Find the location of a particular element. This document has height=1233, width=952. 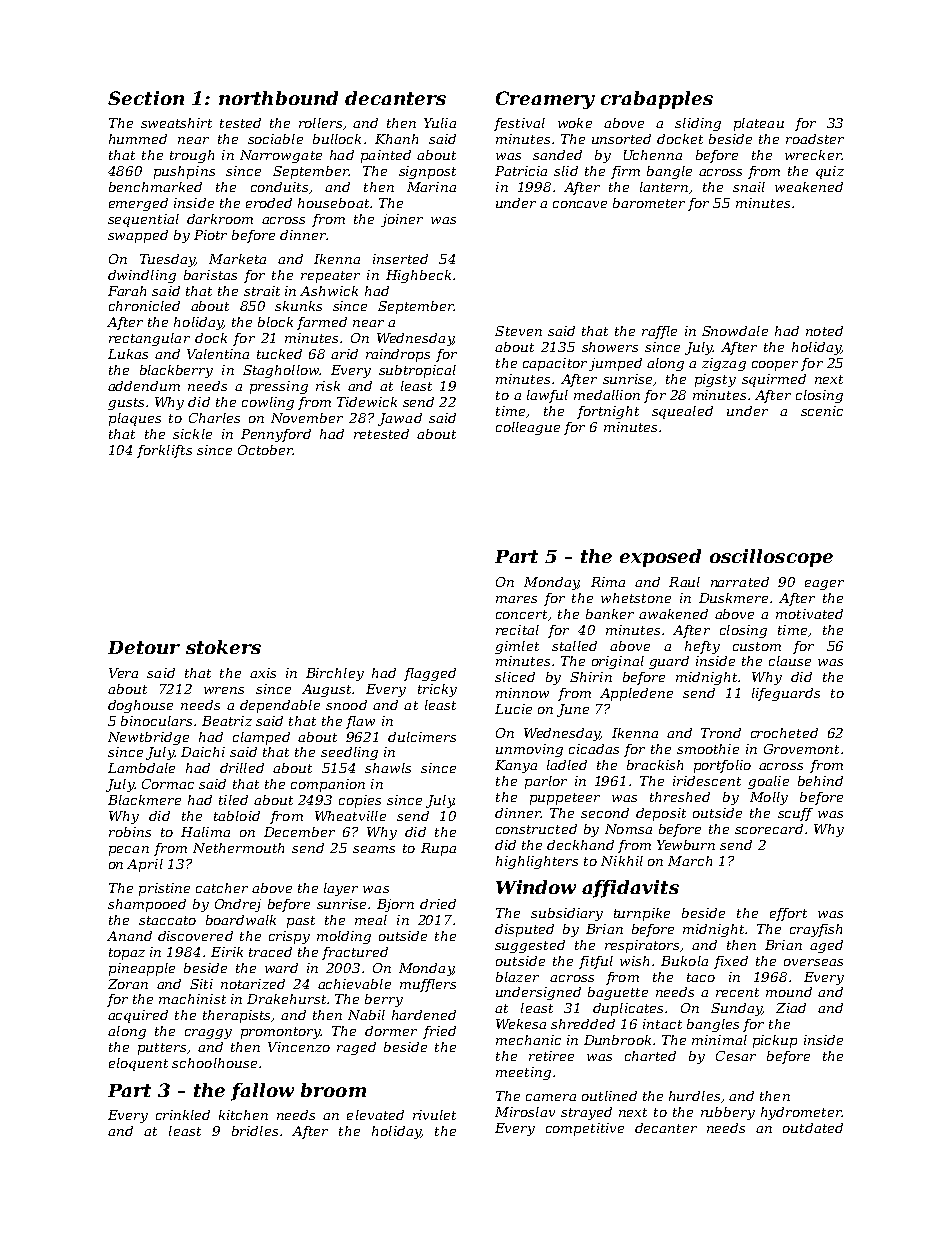

plateau is located at coordinates (759, 124).
